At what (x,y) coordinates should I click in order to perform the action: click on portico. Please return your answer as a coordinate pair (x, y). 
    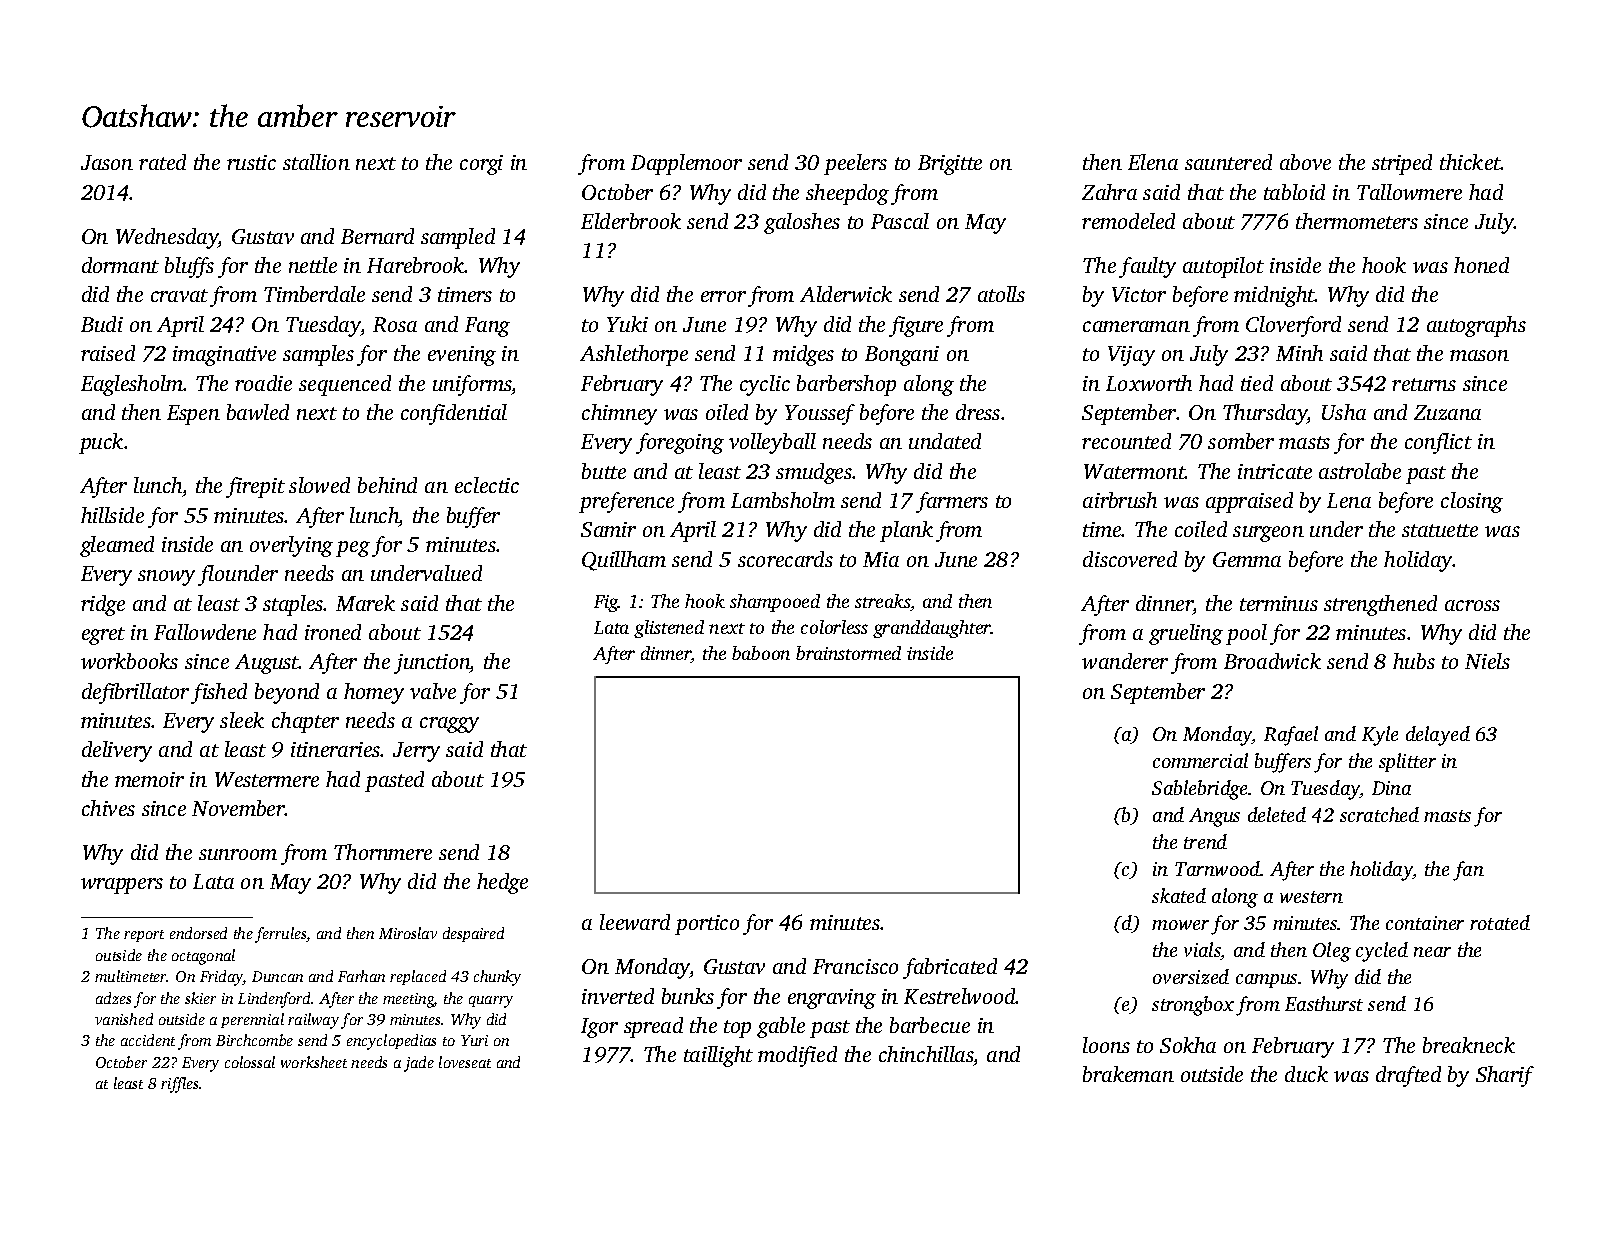
    Looking at the image, I should click on (707, 925).
